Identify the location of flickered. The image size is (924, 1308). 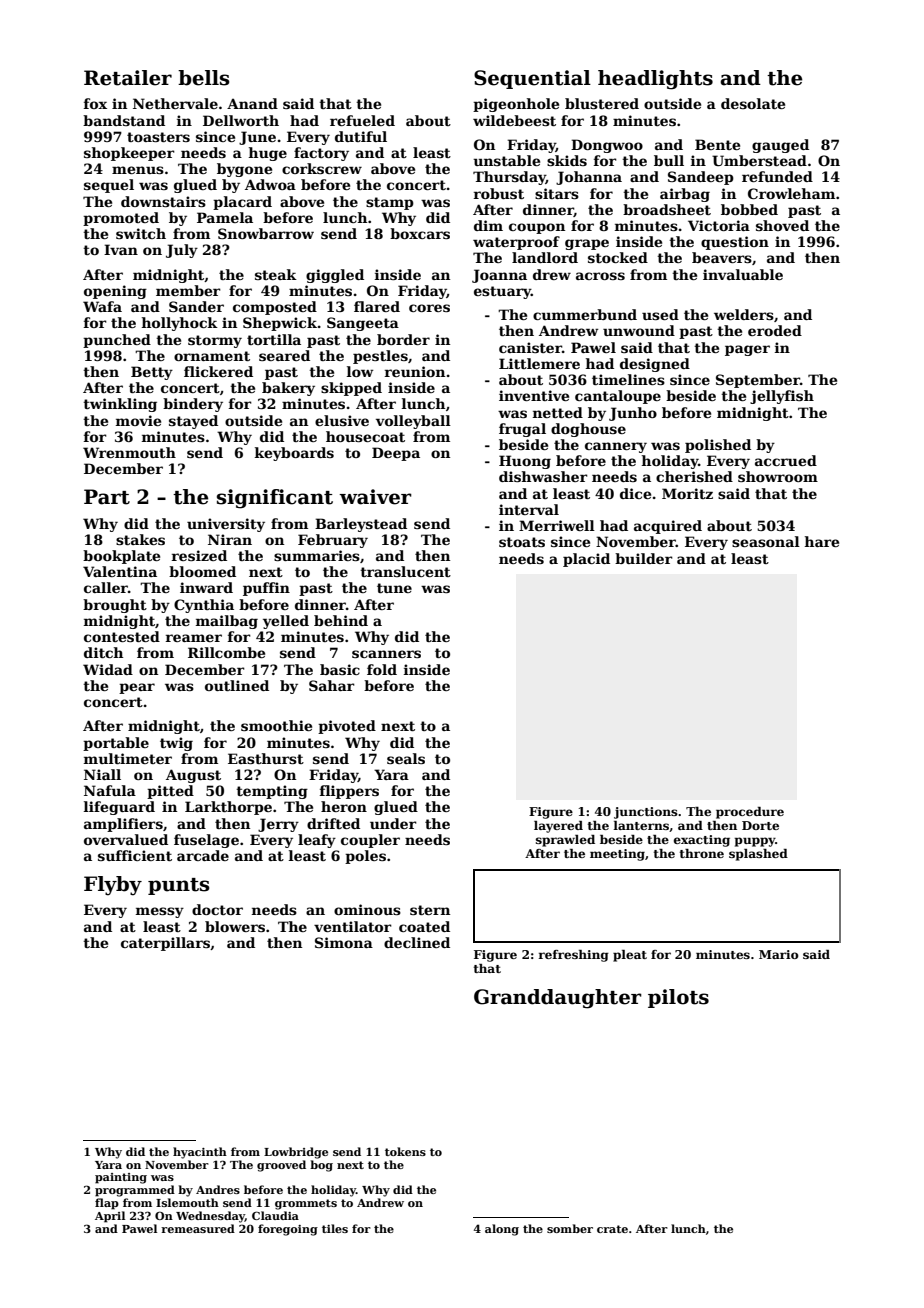
(218, 371).
